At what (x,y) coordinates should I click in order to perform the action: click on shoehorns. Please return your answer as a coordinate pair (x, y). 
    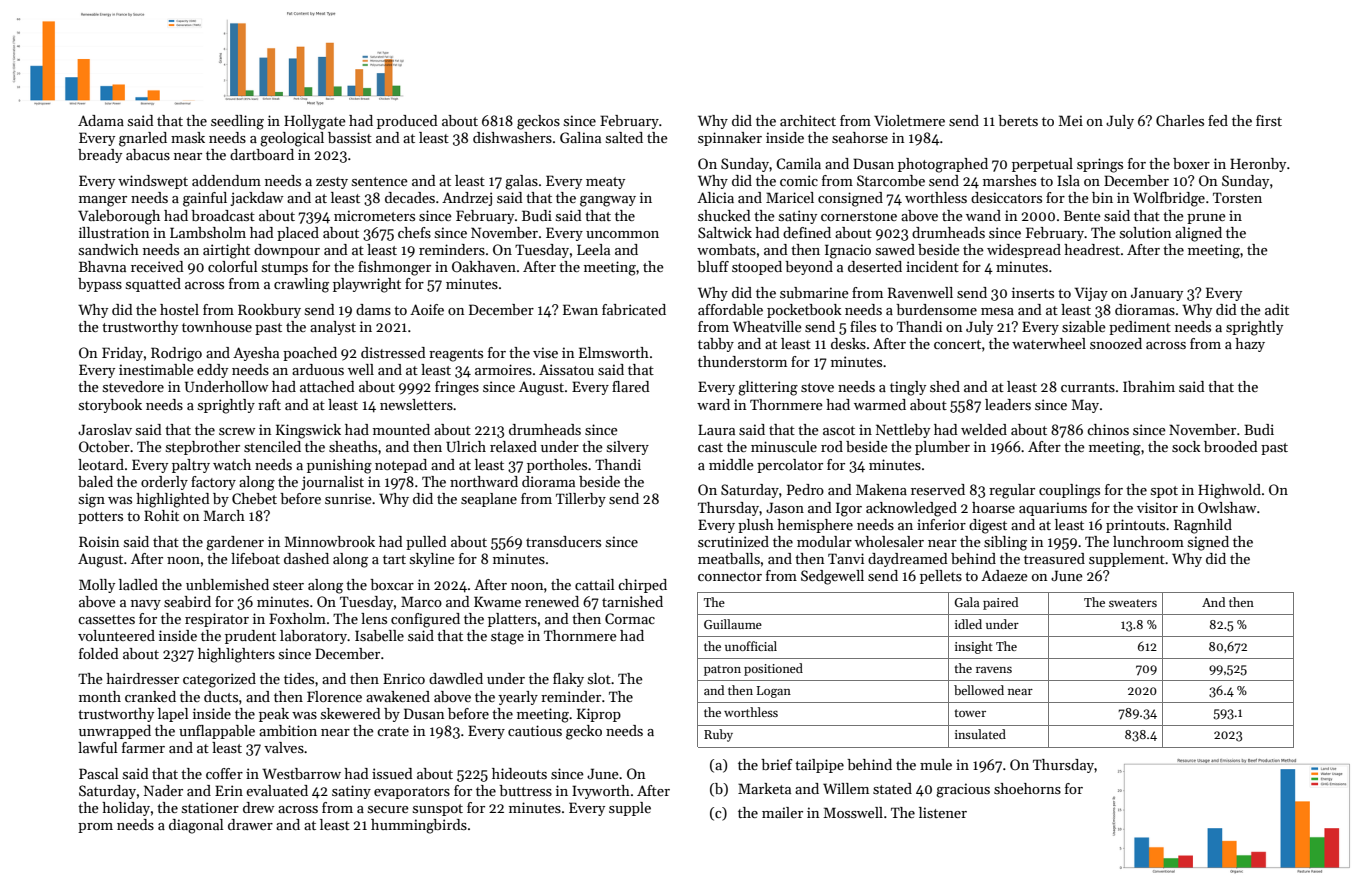
    Looking at the image, I should click on (1027, 788).
